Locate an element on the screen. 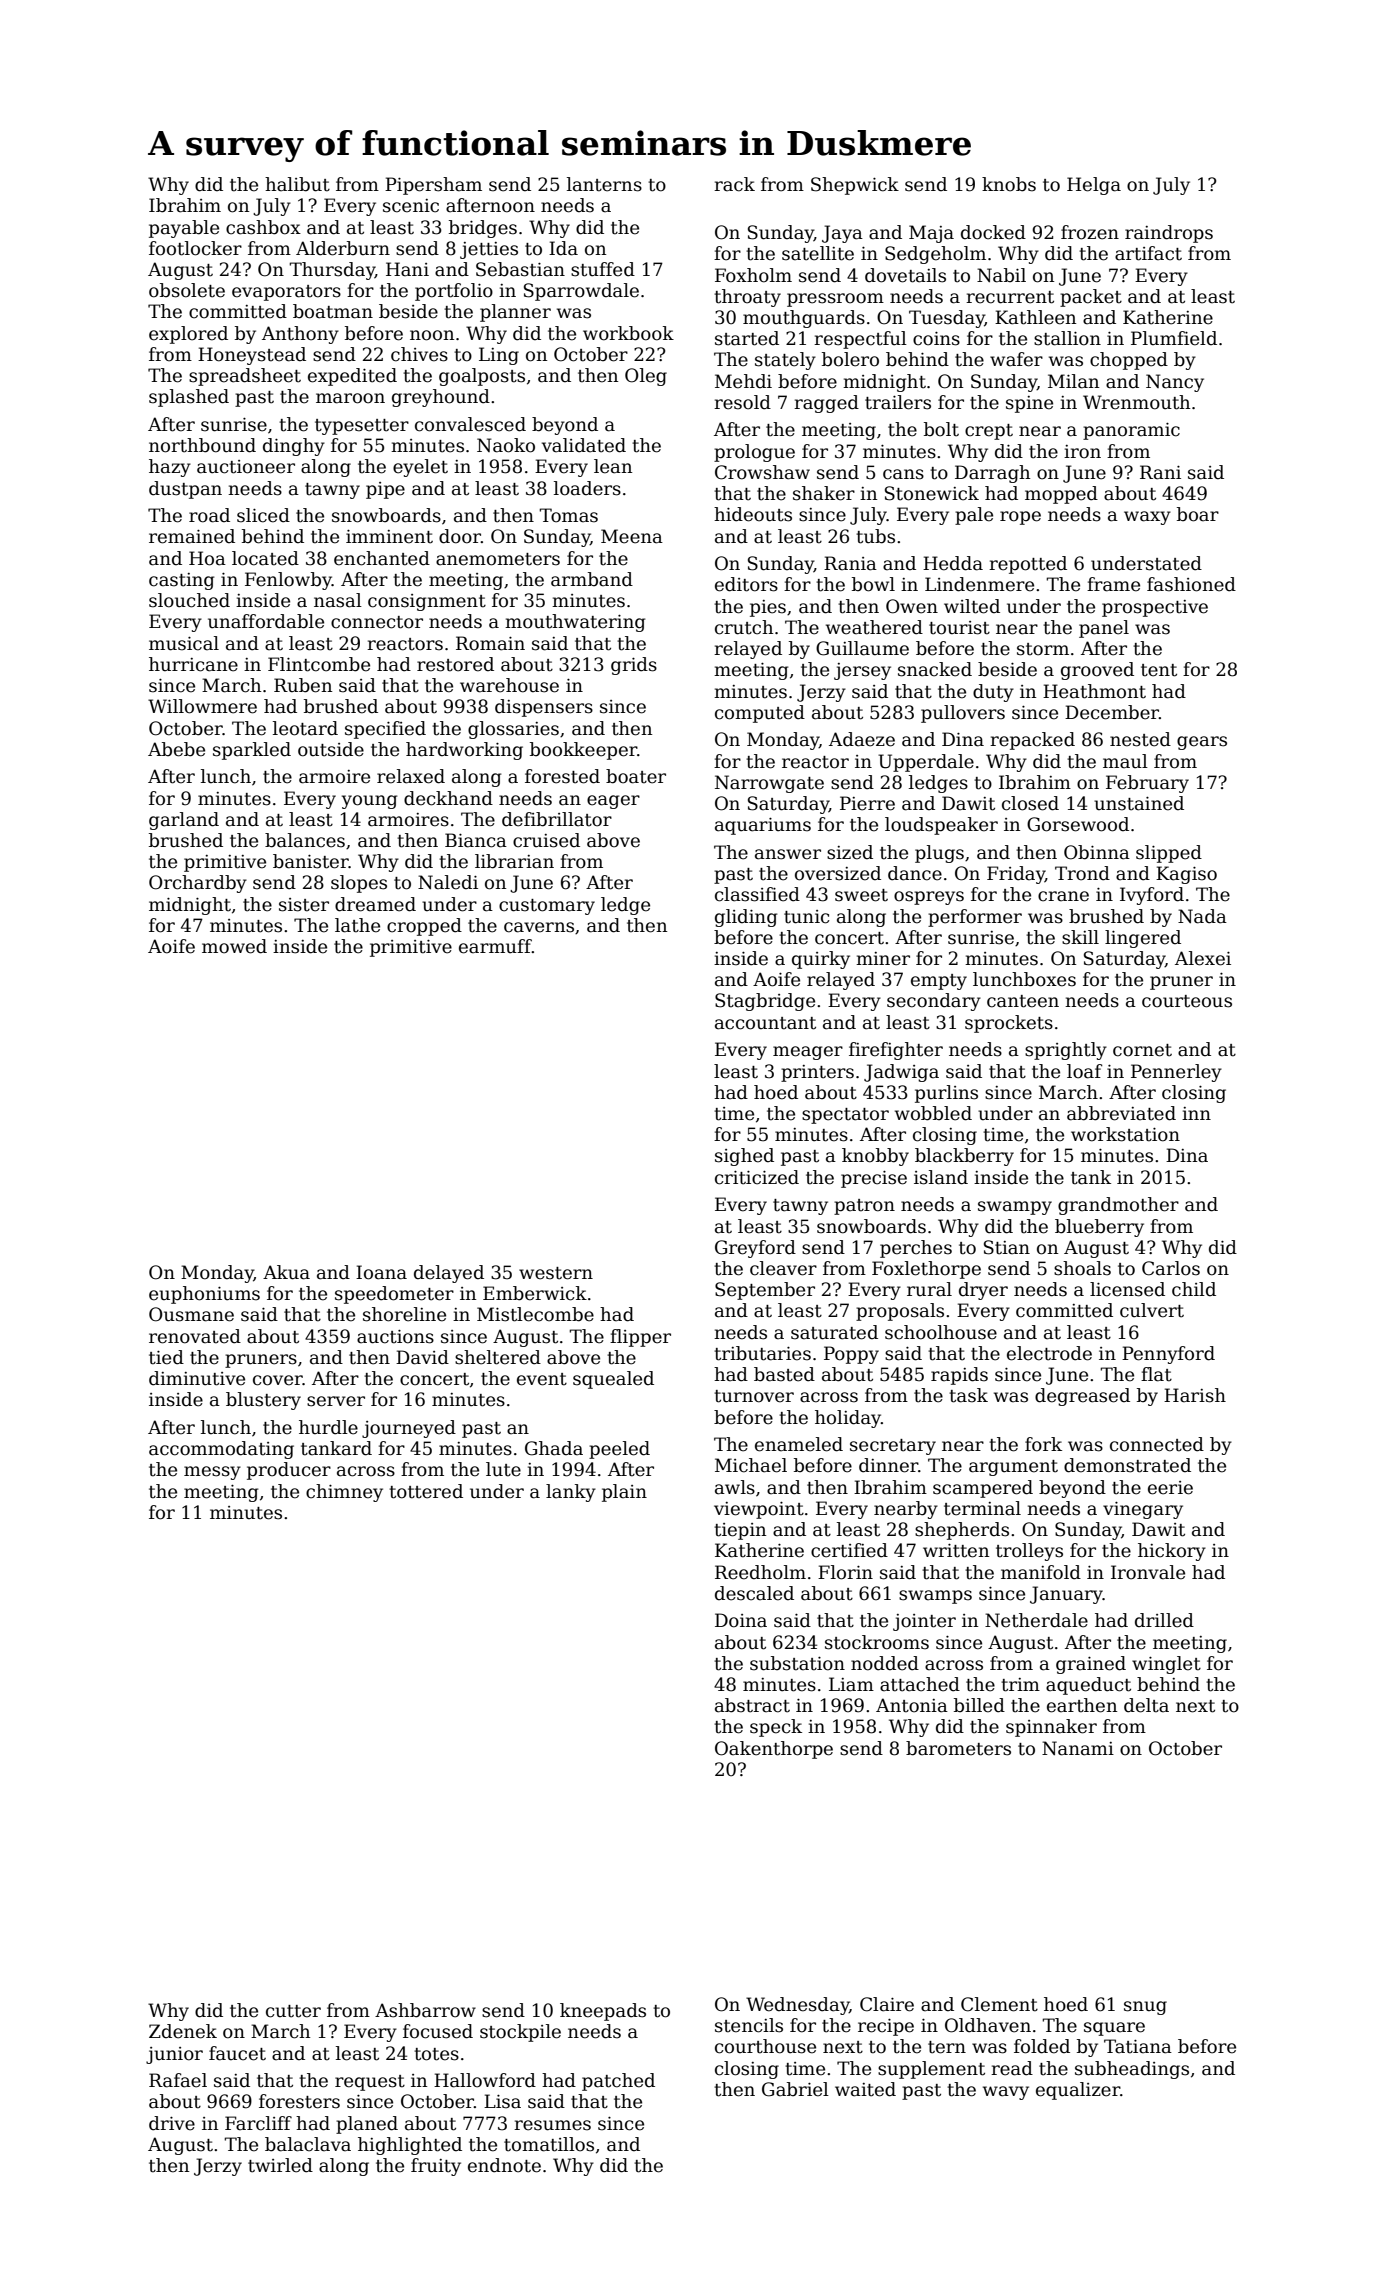  Shepwick is located at coordinates (855, 186).
